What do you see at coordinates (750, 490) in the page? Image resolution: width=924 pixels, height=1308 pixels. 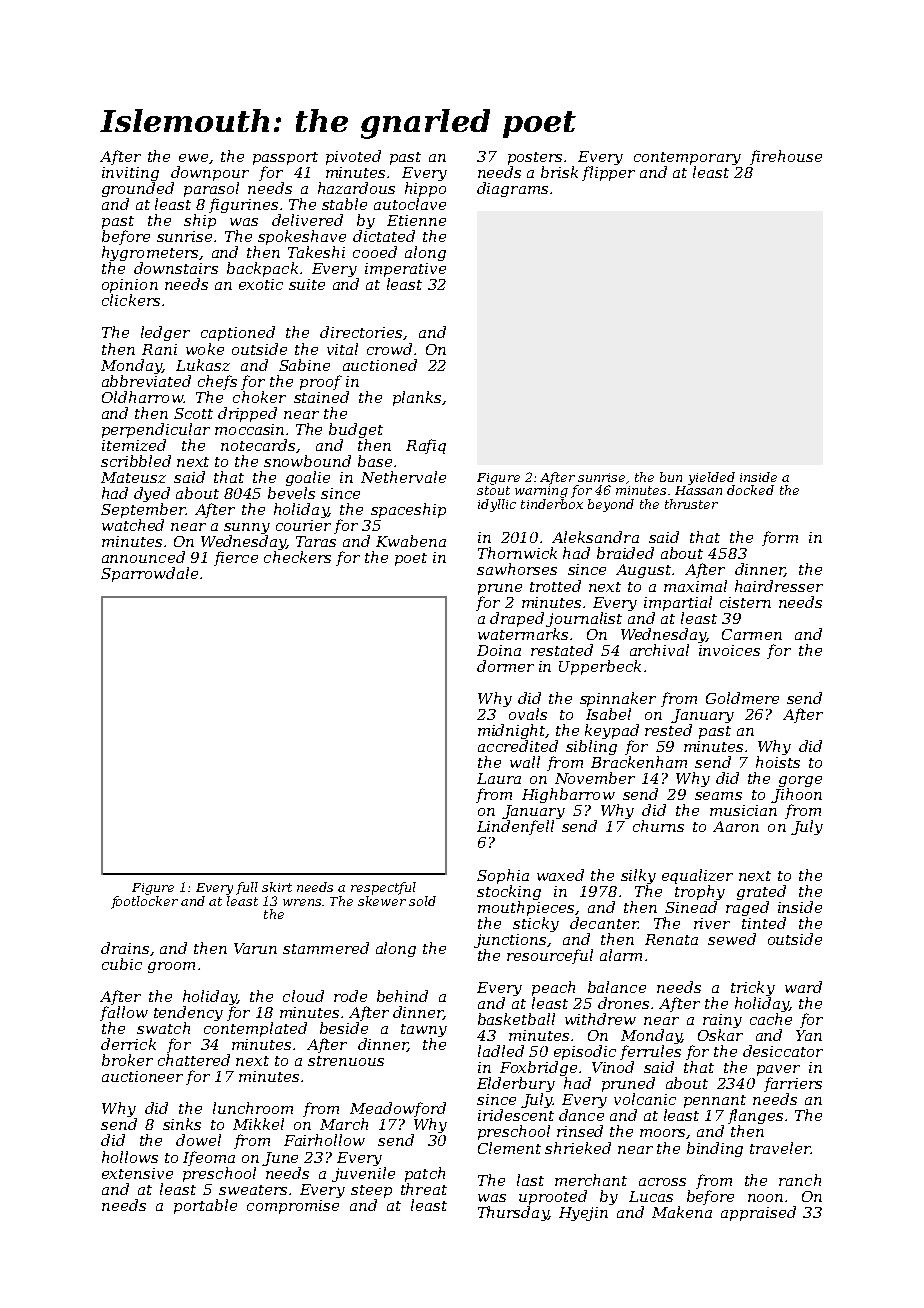 I see `docked` at bounding box center [750, 490].
